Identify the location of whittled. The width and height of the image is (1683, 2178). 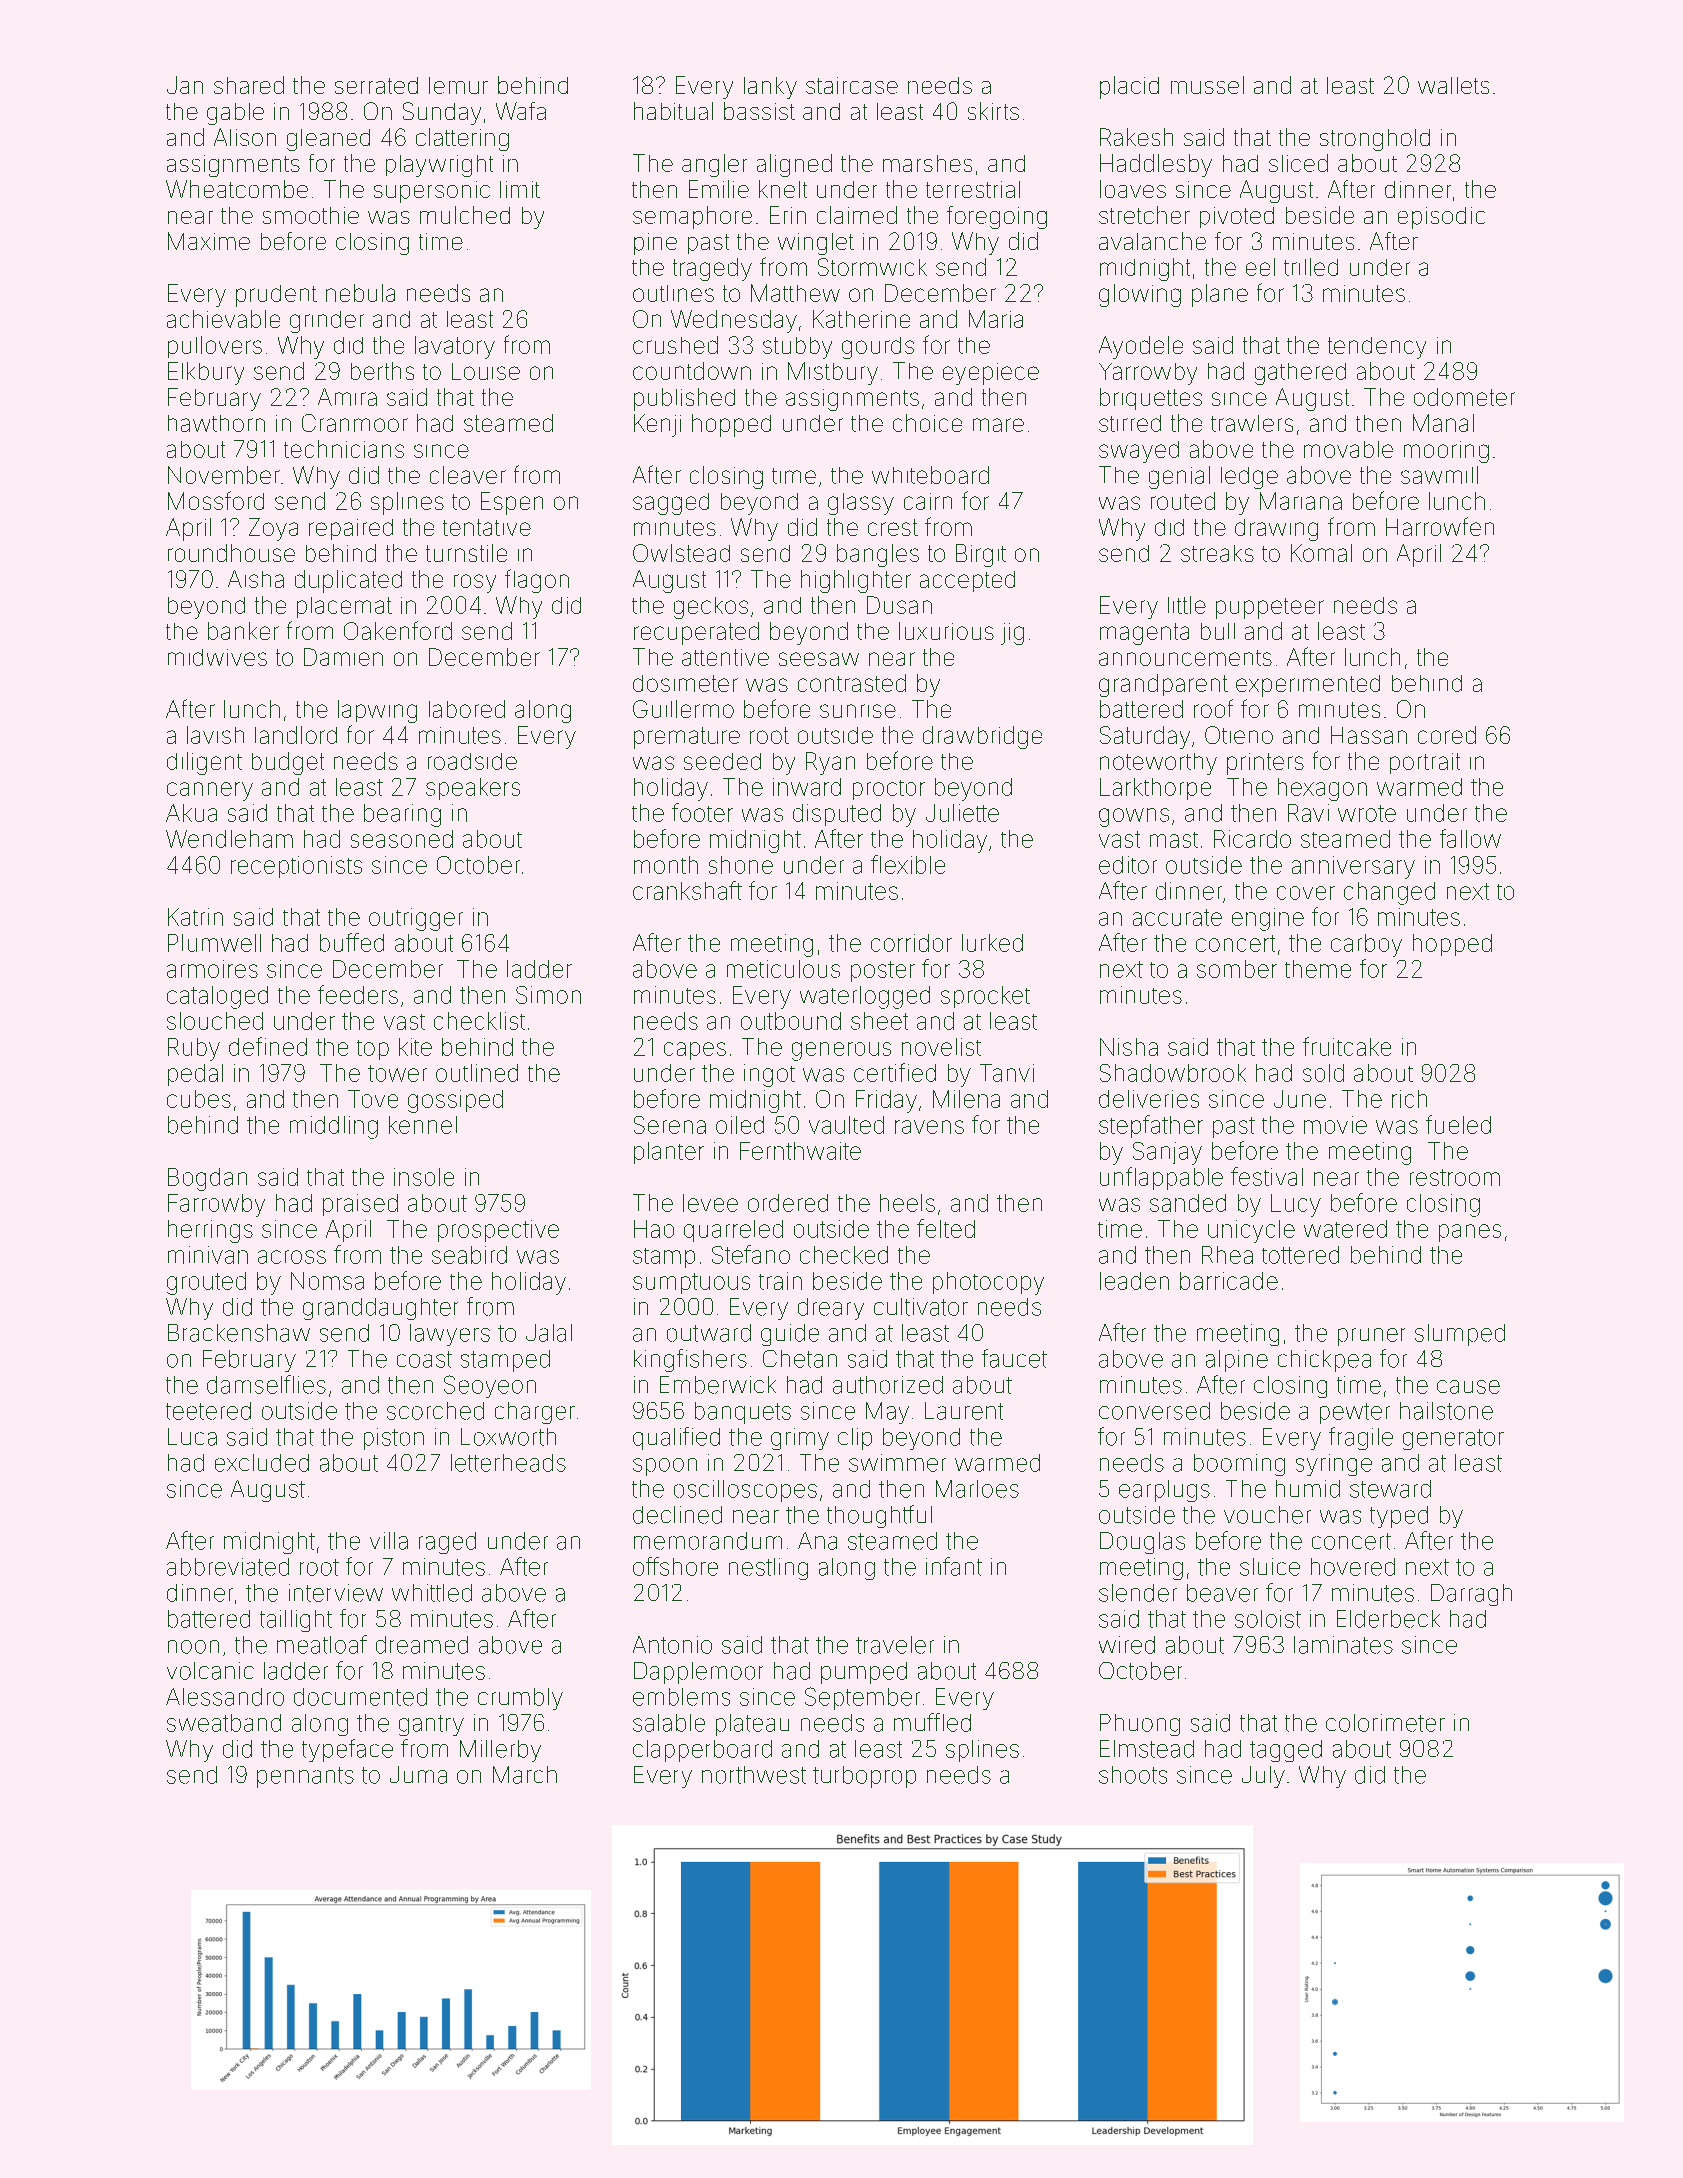
(432, 1593).
